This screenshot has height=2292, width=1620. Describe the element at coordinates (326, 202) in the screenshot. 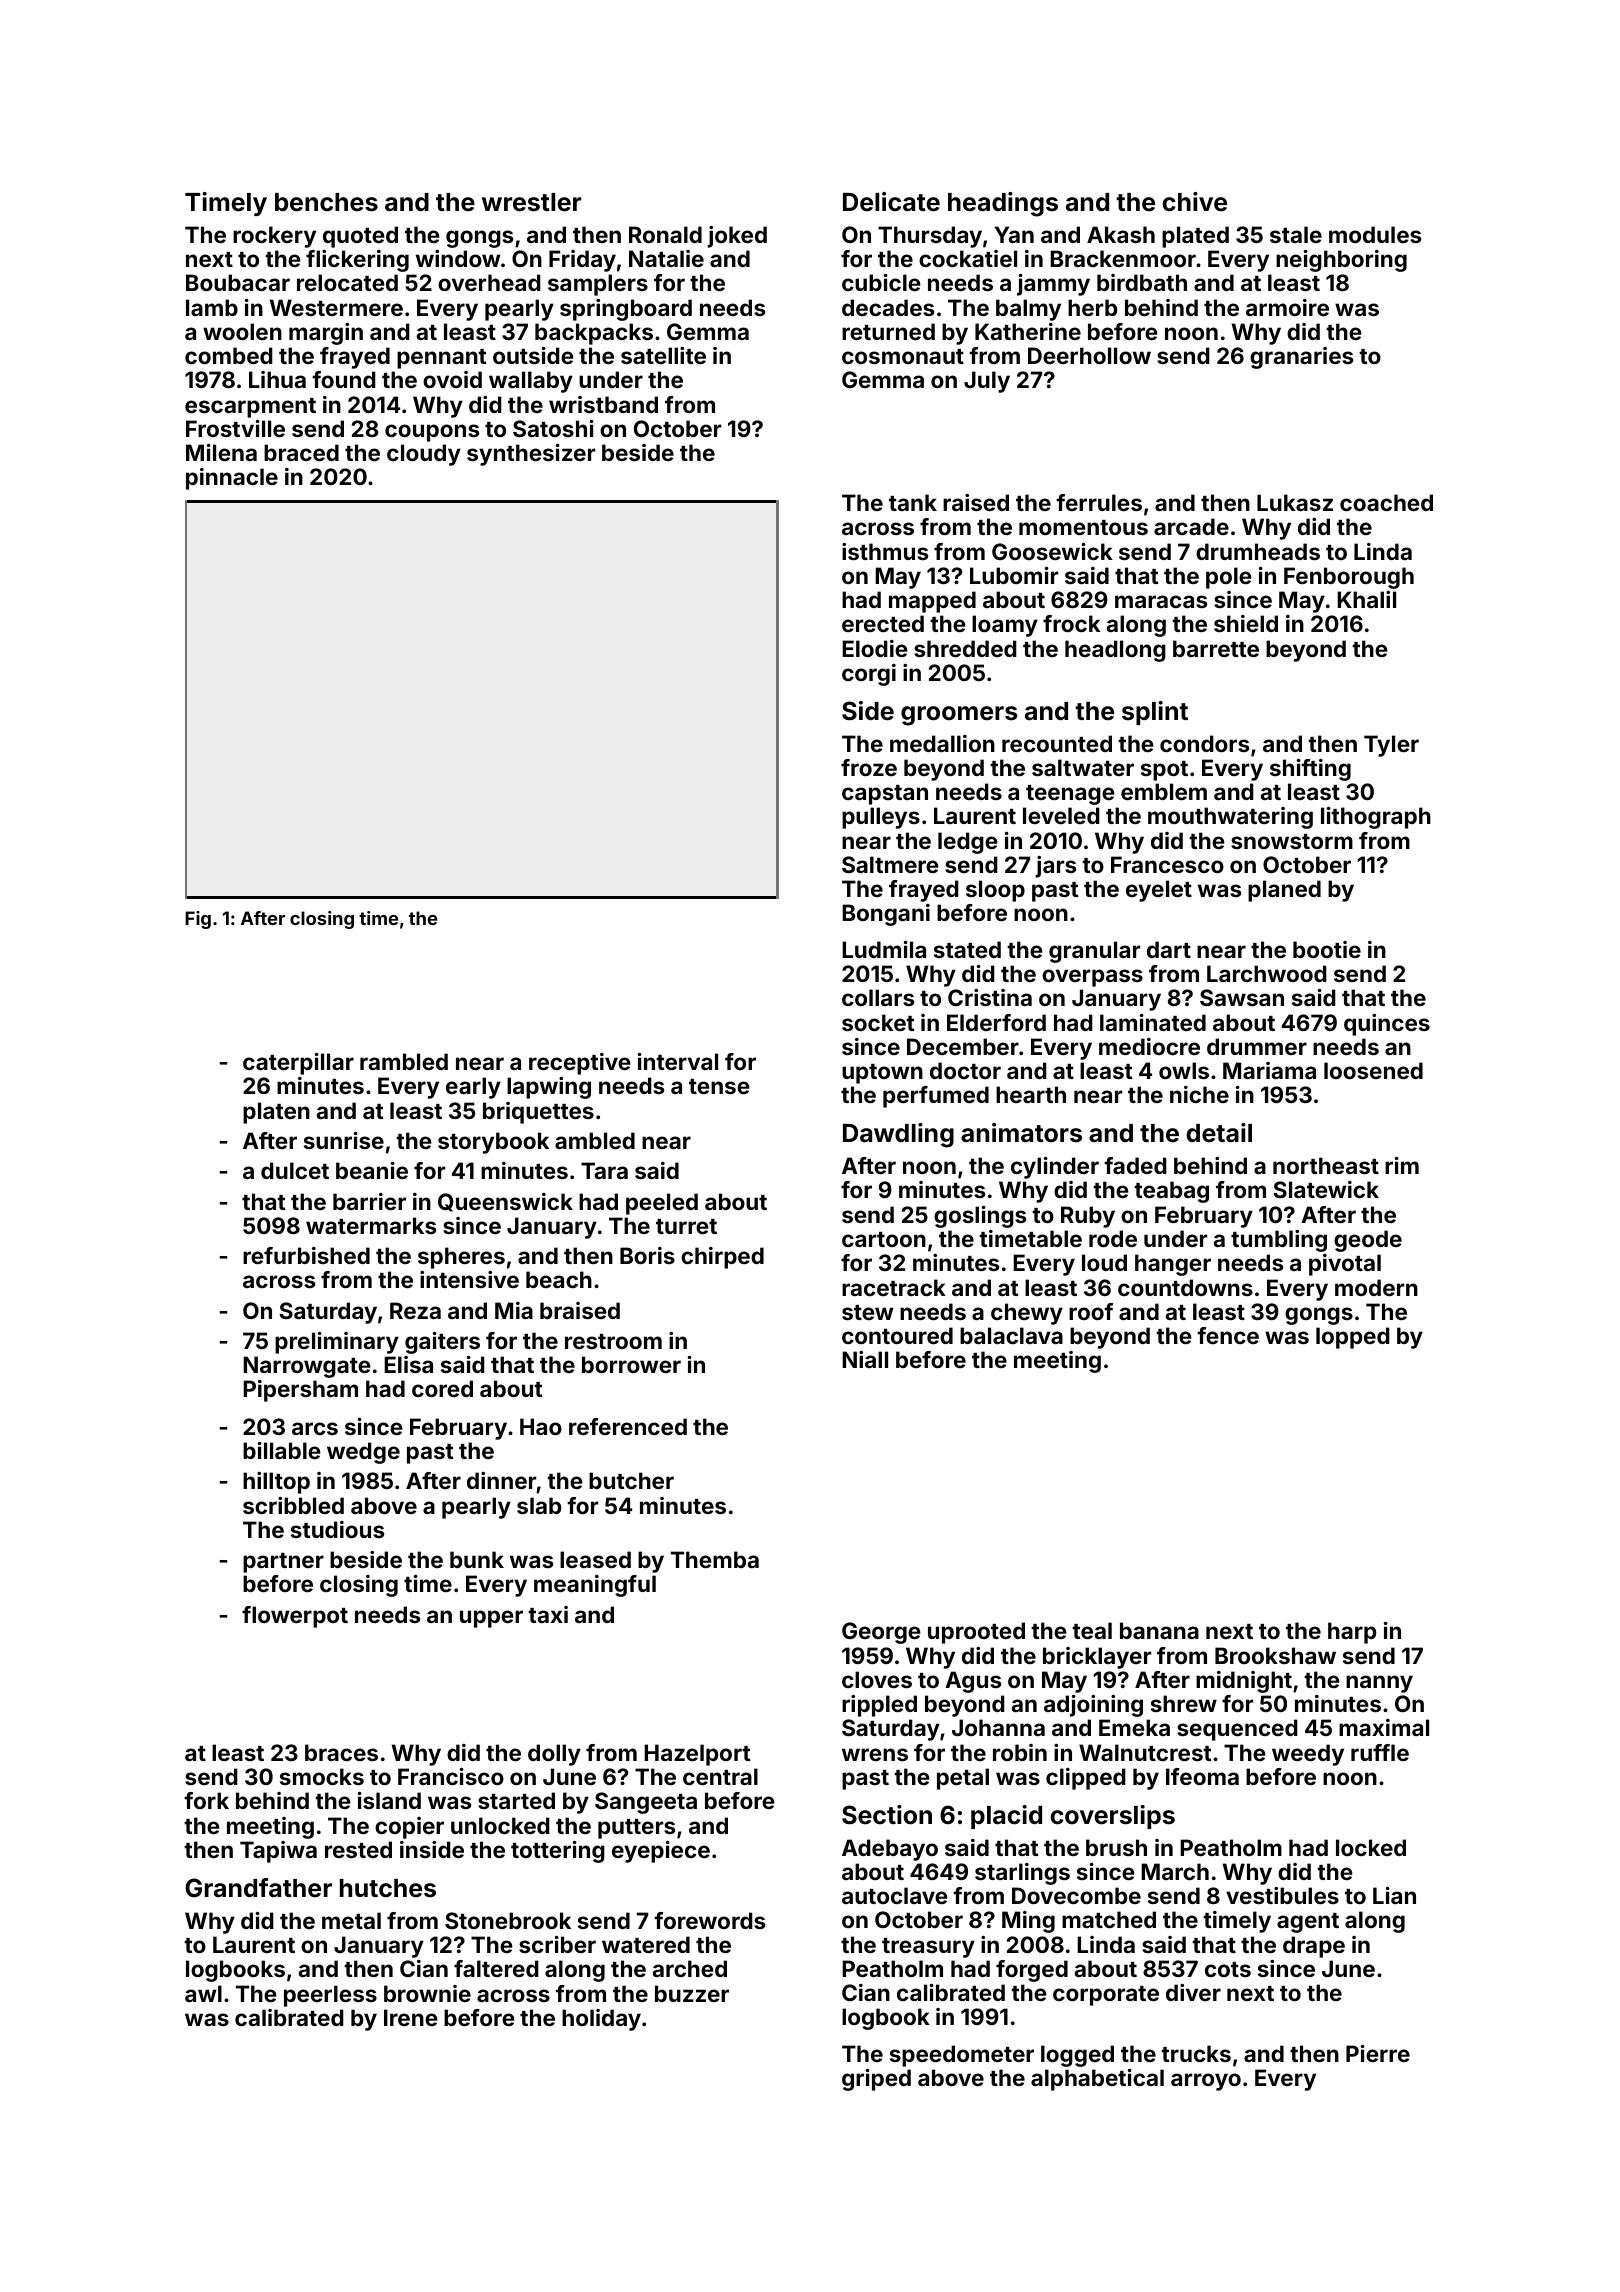

I see `benches` at that location.
